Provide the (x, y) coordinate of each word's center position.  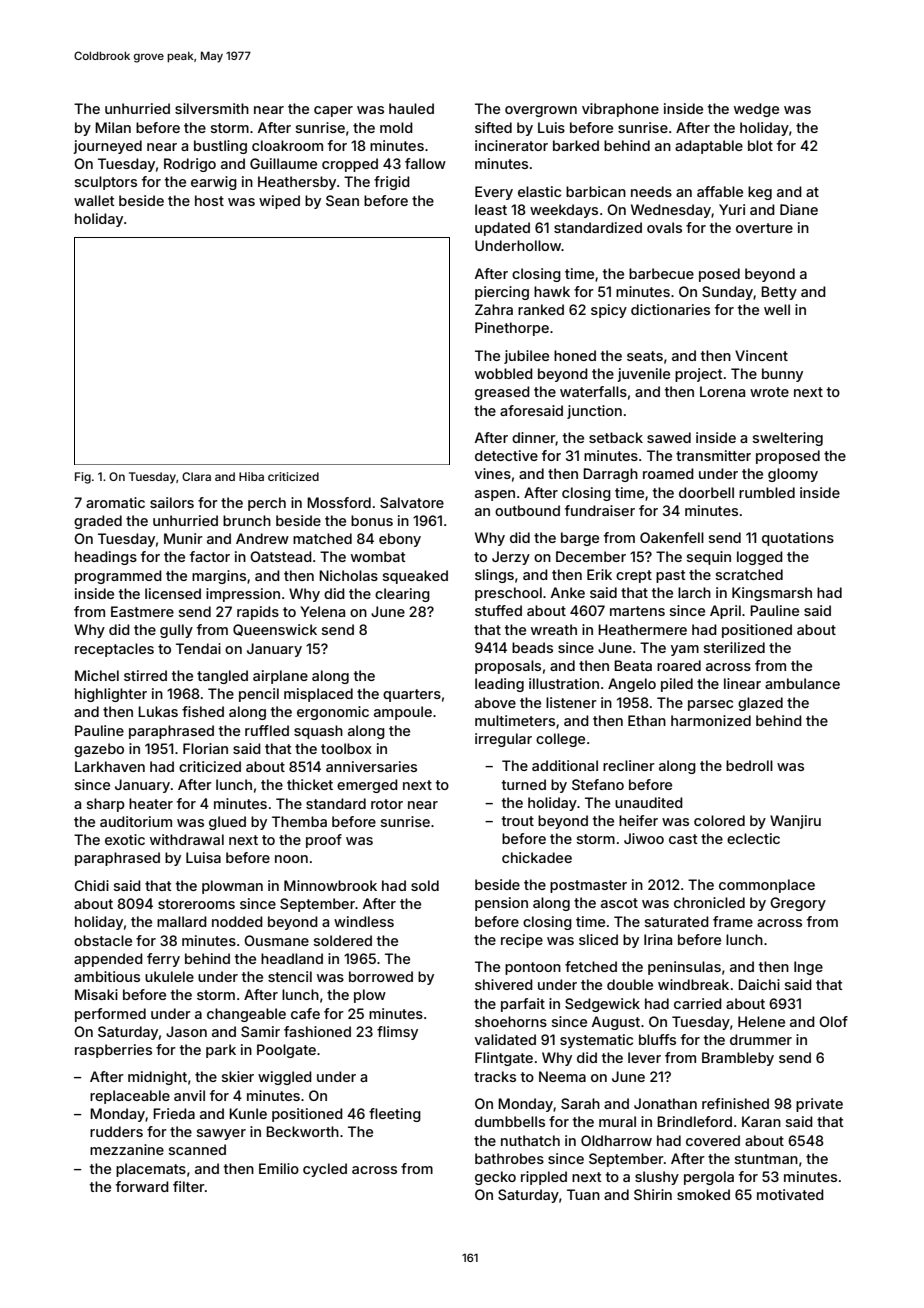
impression (243, 595)
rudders (116, 1131)
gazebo (99, 750)
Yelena (322, 611)
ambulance (802, 683)
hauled (411, 108)
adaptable (709, 147)
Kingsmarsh (772, 594)
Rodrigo (190, 165)
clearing (402, 595)
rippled (544, 1178)
